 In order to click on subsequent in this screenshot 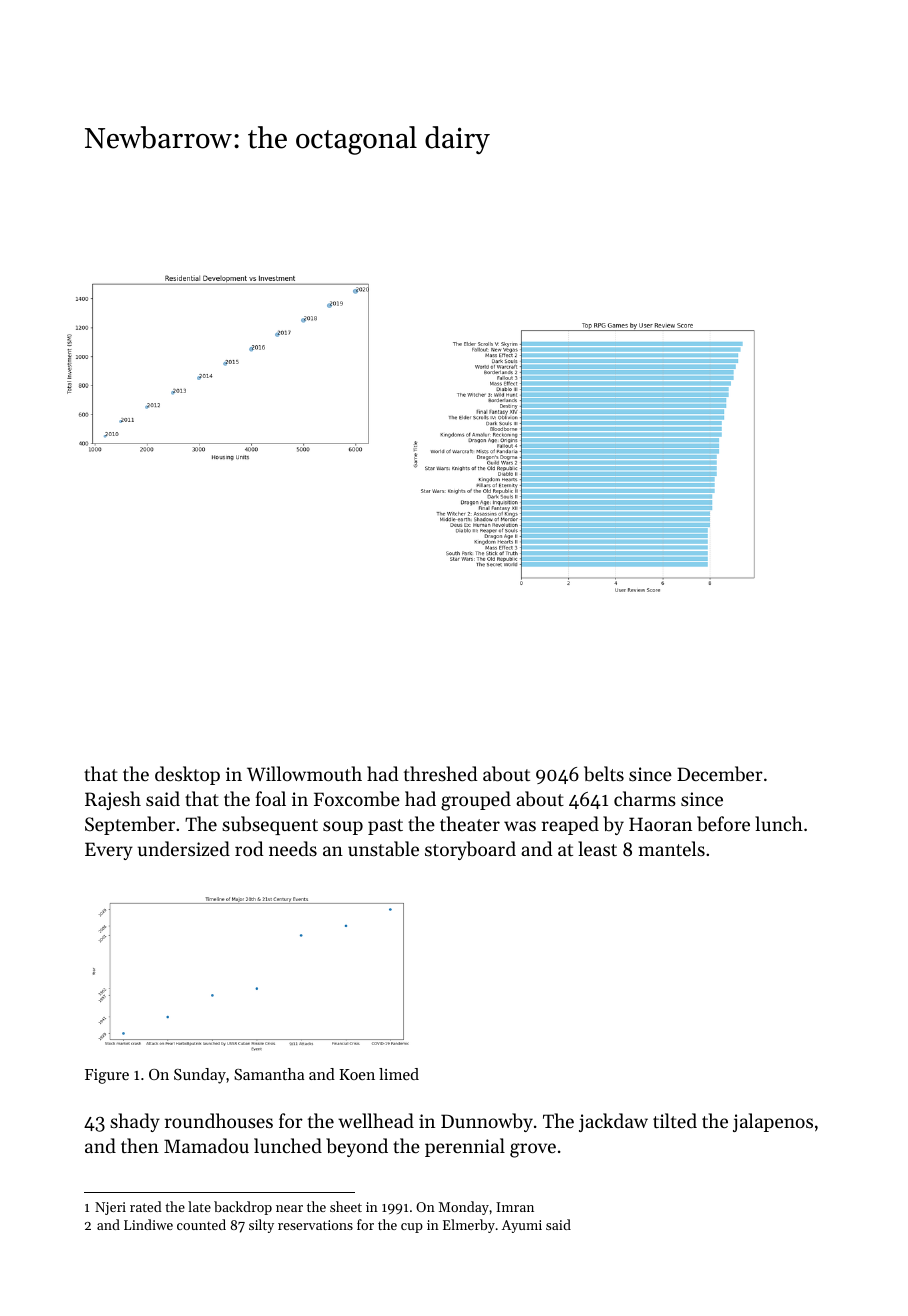, I will do `click(270, 825)`.
